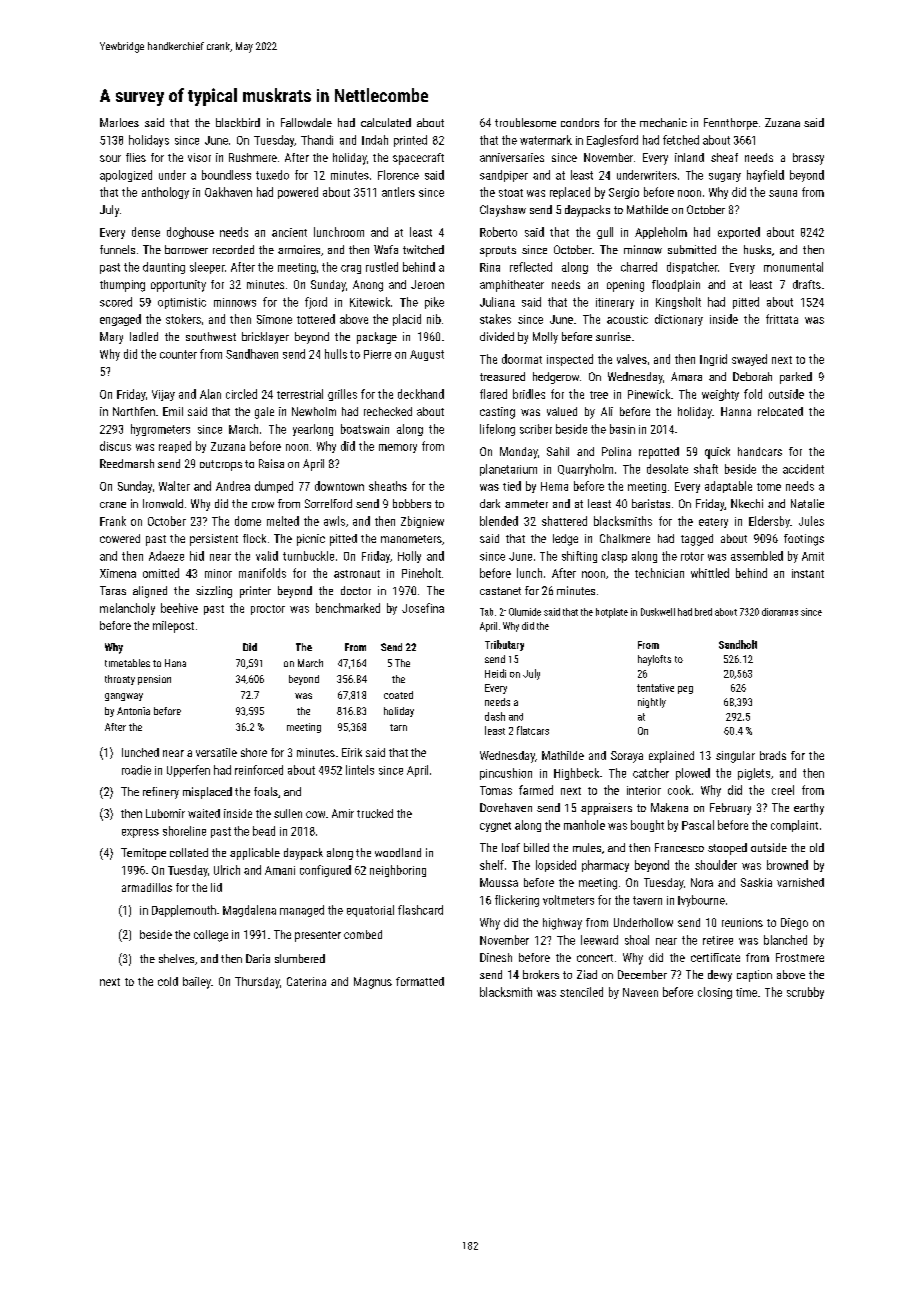 This document has height=1308, width=924. Describe the element at coordinates (725, 177) in the document. I see `sugary` at that location.
